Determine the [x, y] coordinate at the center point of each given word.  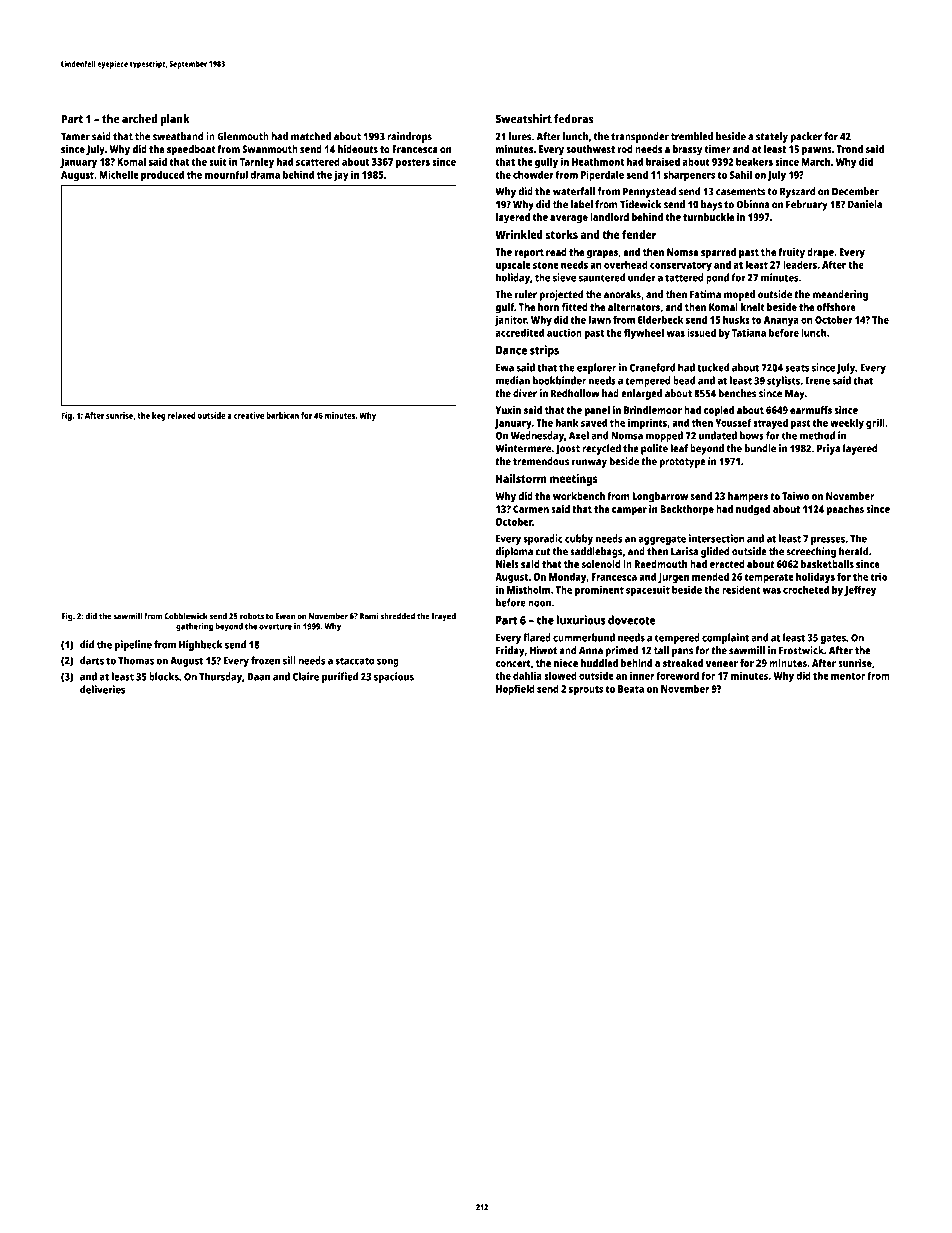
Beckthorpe [687, 510]
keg [159, 416]
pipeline [133, 645]
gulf [505, 308]
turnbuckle [708, 217]
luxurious [581, 620]
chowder [533, 174]
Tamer [75, 136]
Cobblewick [186, 616]
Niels [507, 564]
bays [711, 205]
